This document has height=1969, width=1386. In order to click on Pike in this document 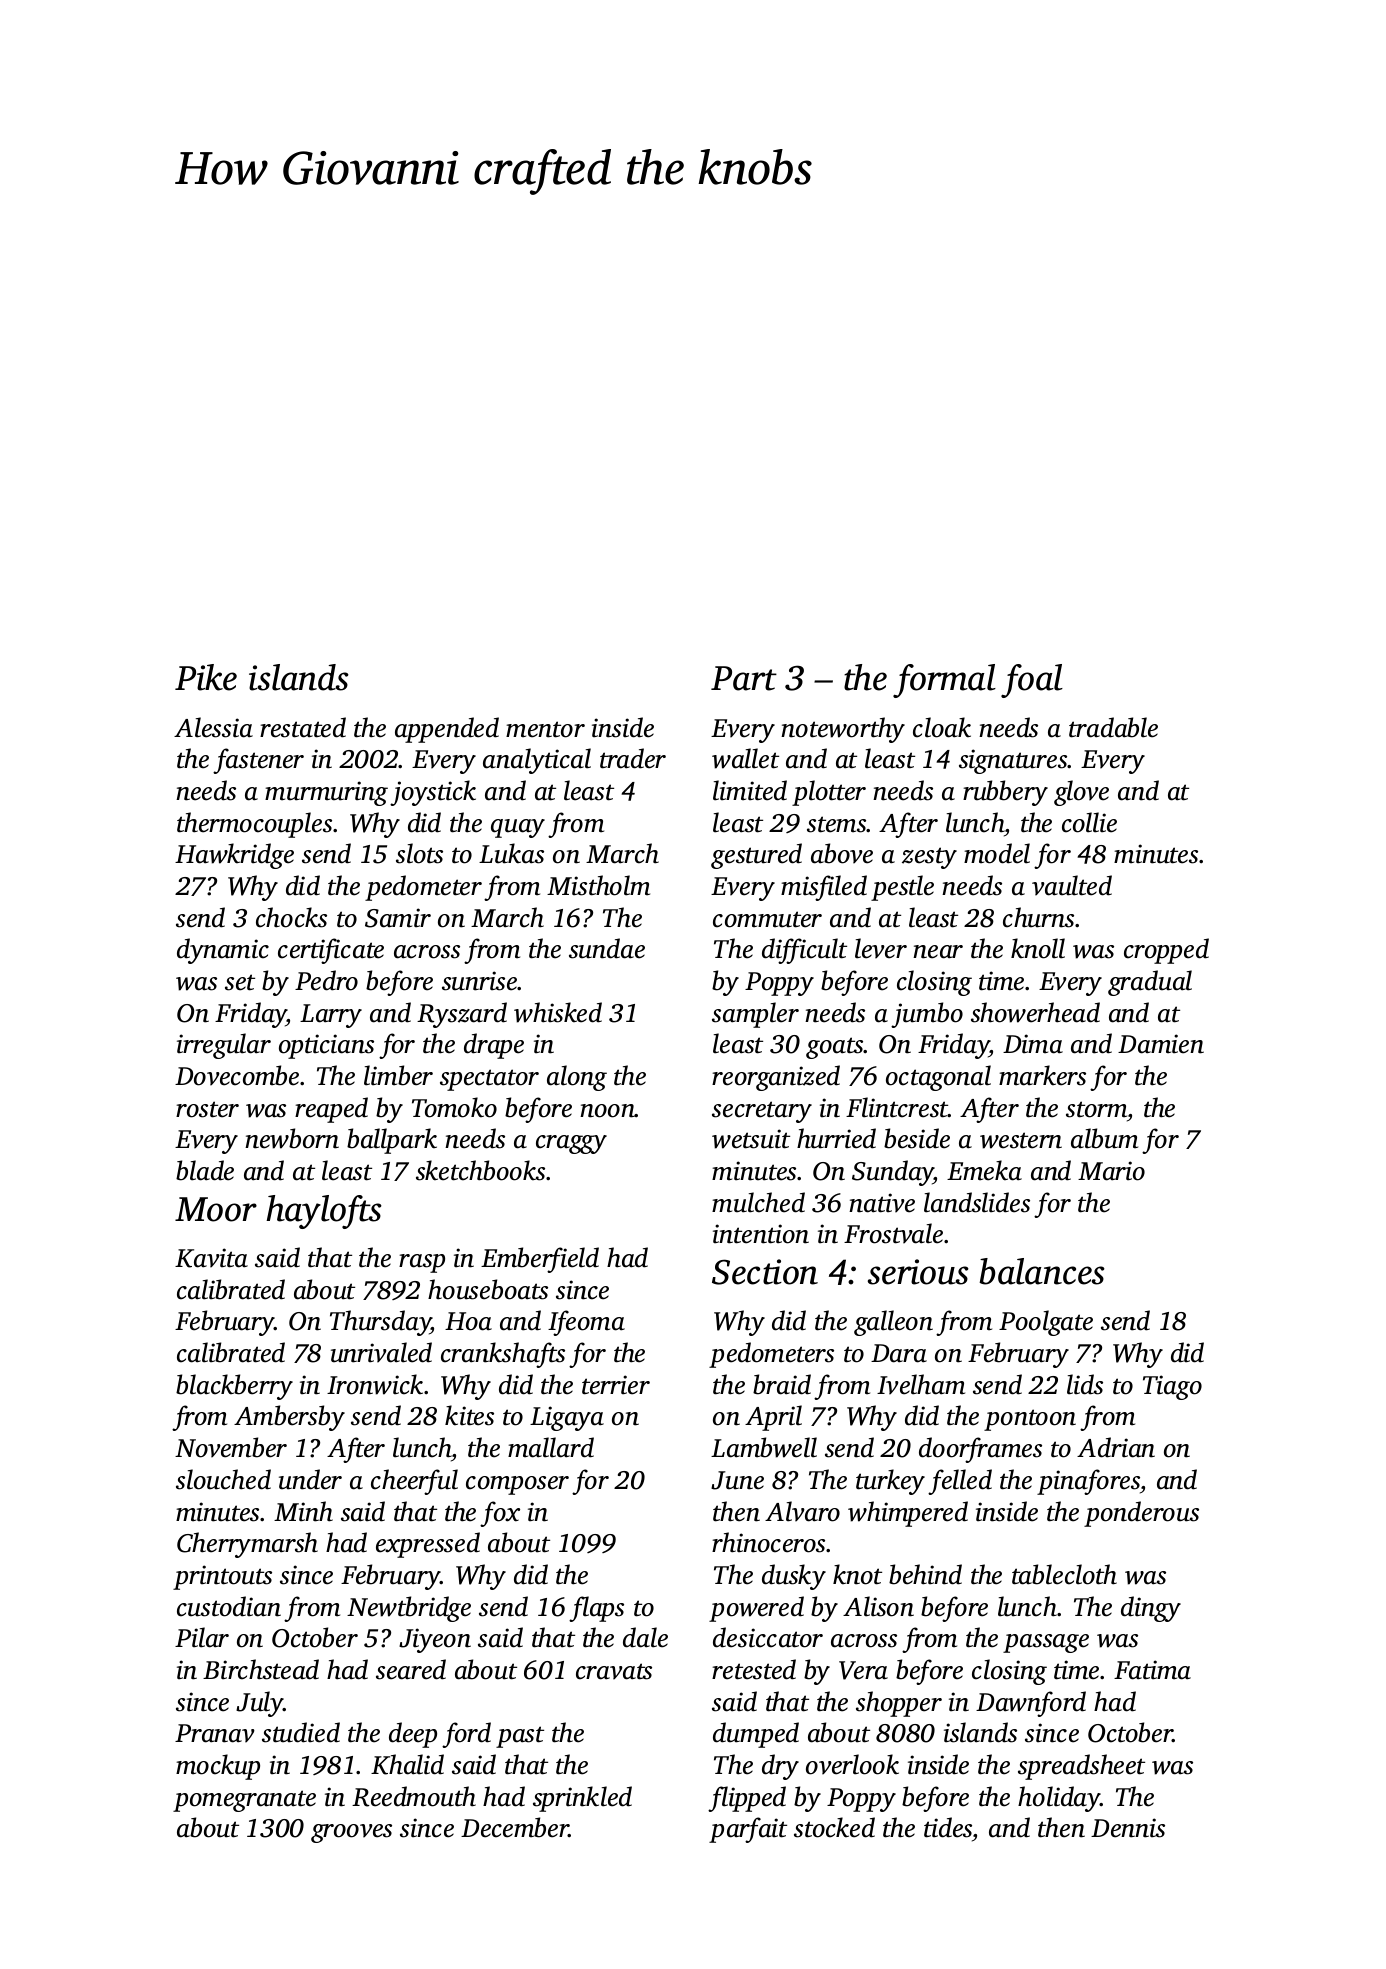, I will do `click(206, 677)`.
